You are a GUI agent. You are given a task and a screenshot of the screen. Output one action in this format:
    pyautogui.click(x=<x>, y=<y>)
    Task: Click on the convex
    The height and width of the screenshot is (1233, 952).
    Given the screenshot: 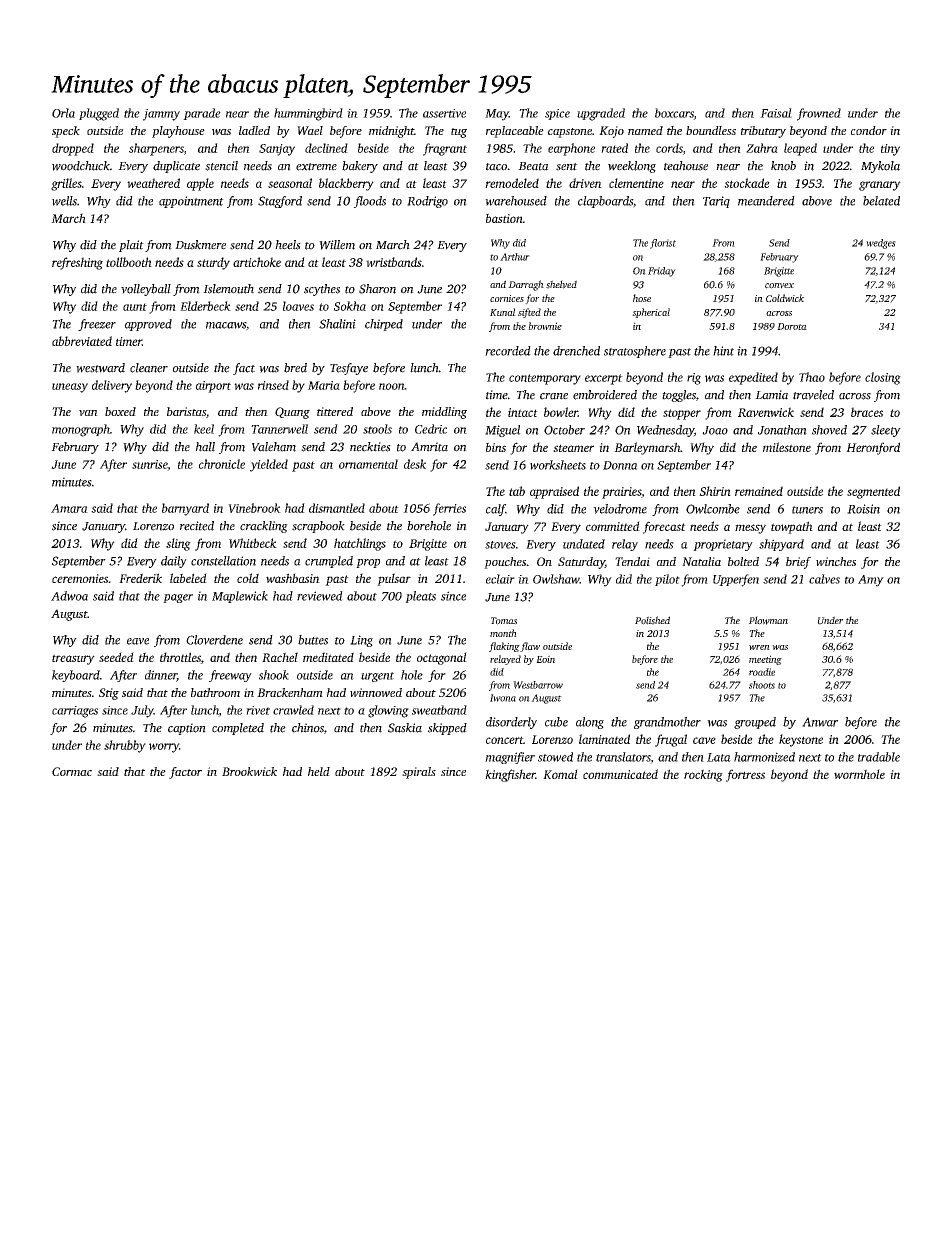 What is the action you would take?
    pyautogui.click(x=779, y=286)
